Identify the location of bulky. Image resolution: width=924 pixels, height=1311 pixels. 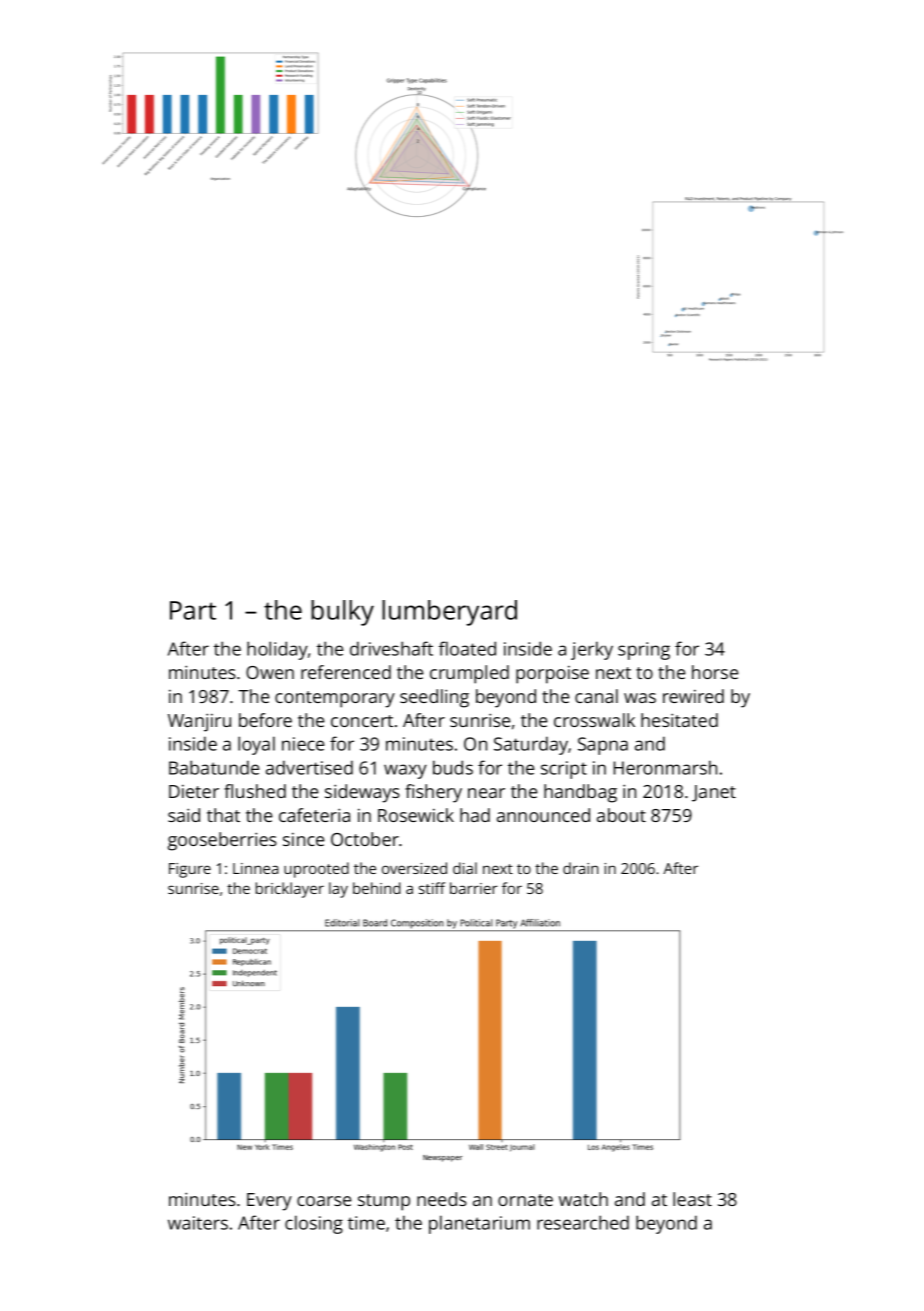
(342, 613).
